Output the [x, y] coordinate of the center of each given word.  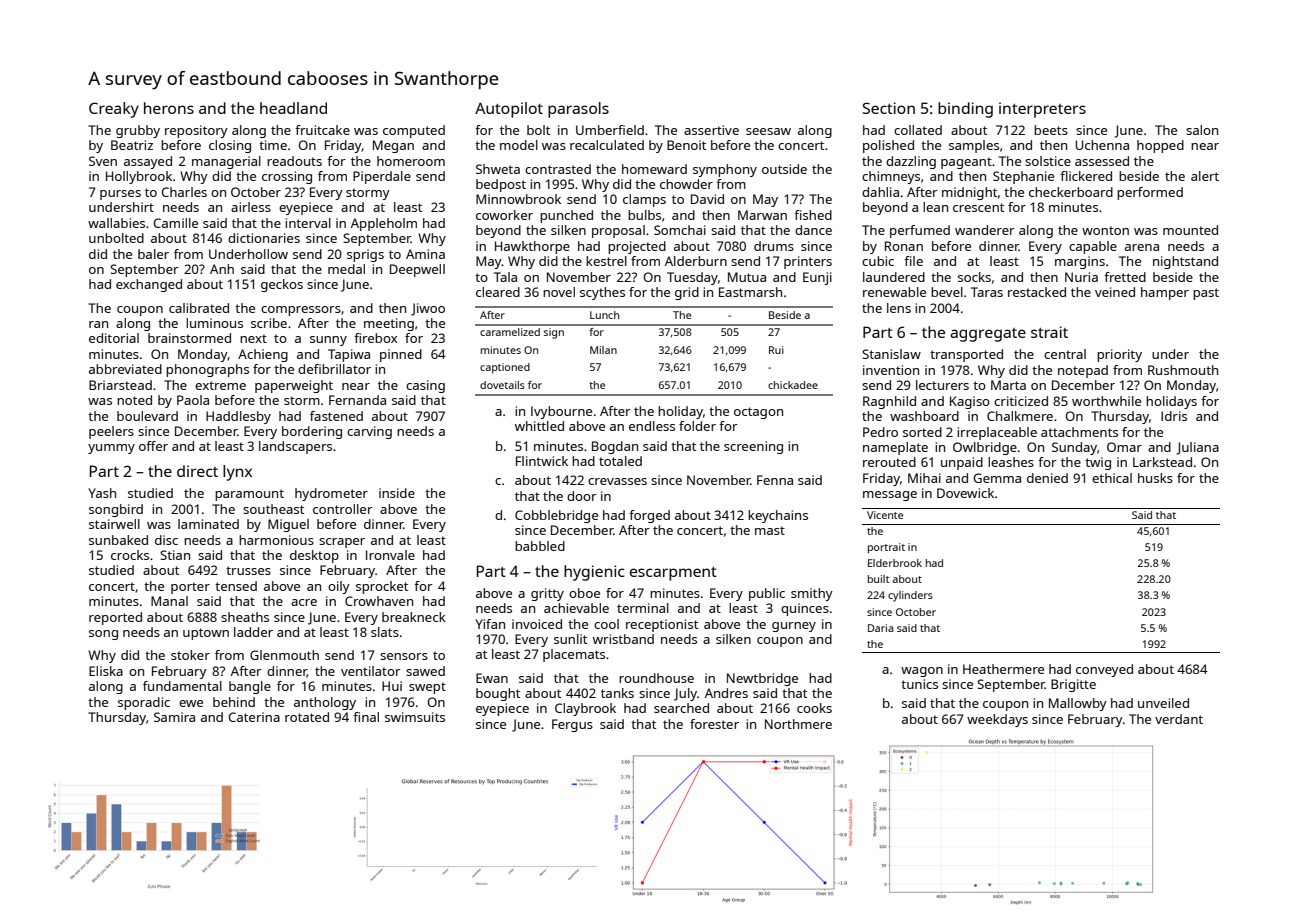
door [582, 496]
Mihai [924, 478]
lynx [237, 473]
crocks [130, 555]
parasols [578, 110]
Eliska [106, 671]
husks [1155, 478]
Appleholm [384, 224]
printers [808, 262]
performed [1150, 193]
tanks [617, 693]
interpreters [1042, 110]
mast [770, 530]
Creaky [114, 110]
